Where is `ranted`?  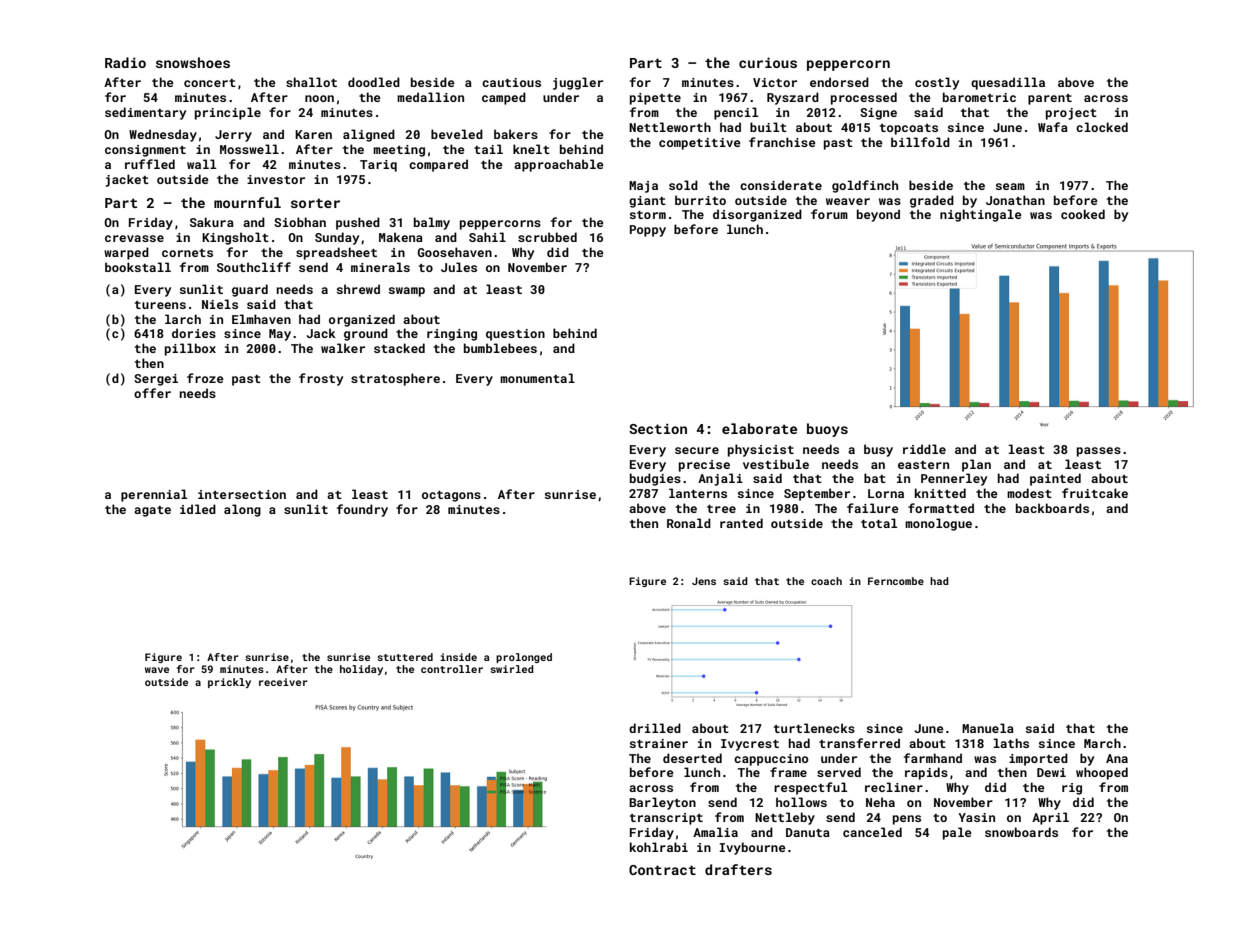 ranted is located at coordinates (741, 523).
